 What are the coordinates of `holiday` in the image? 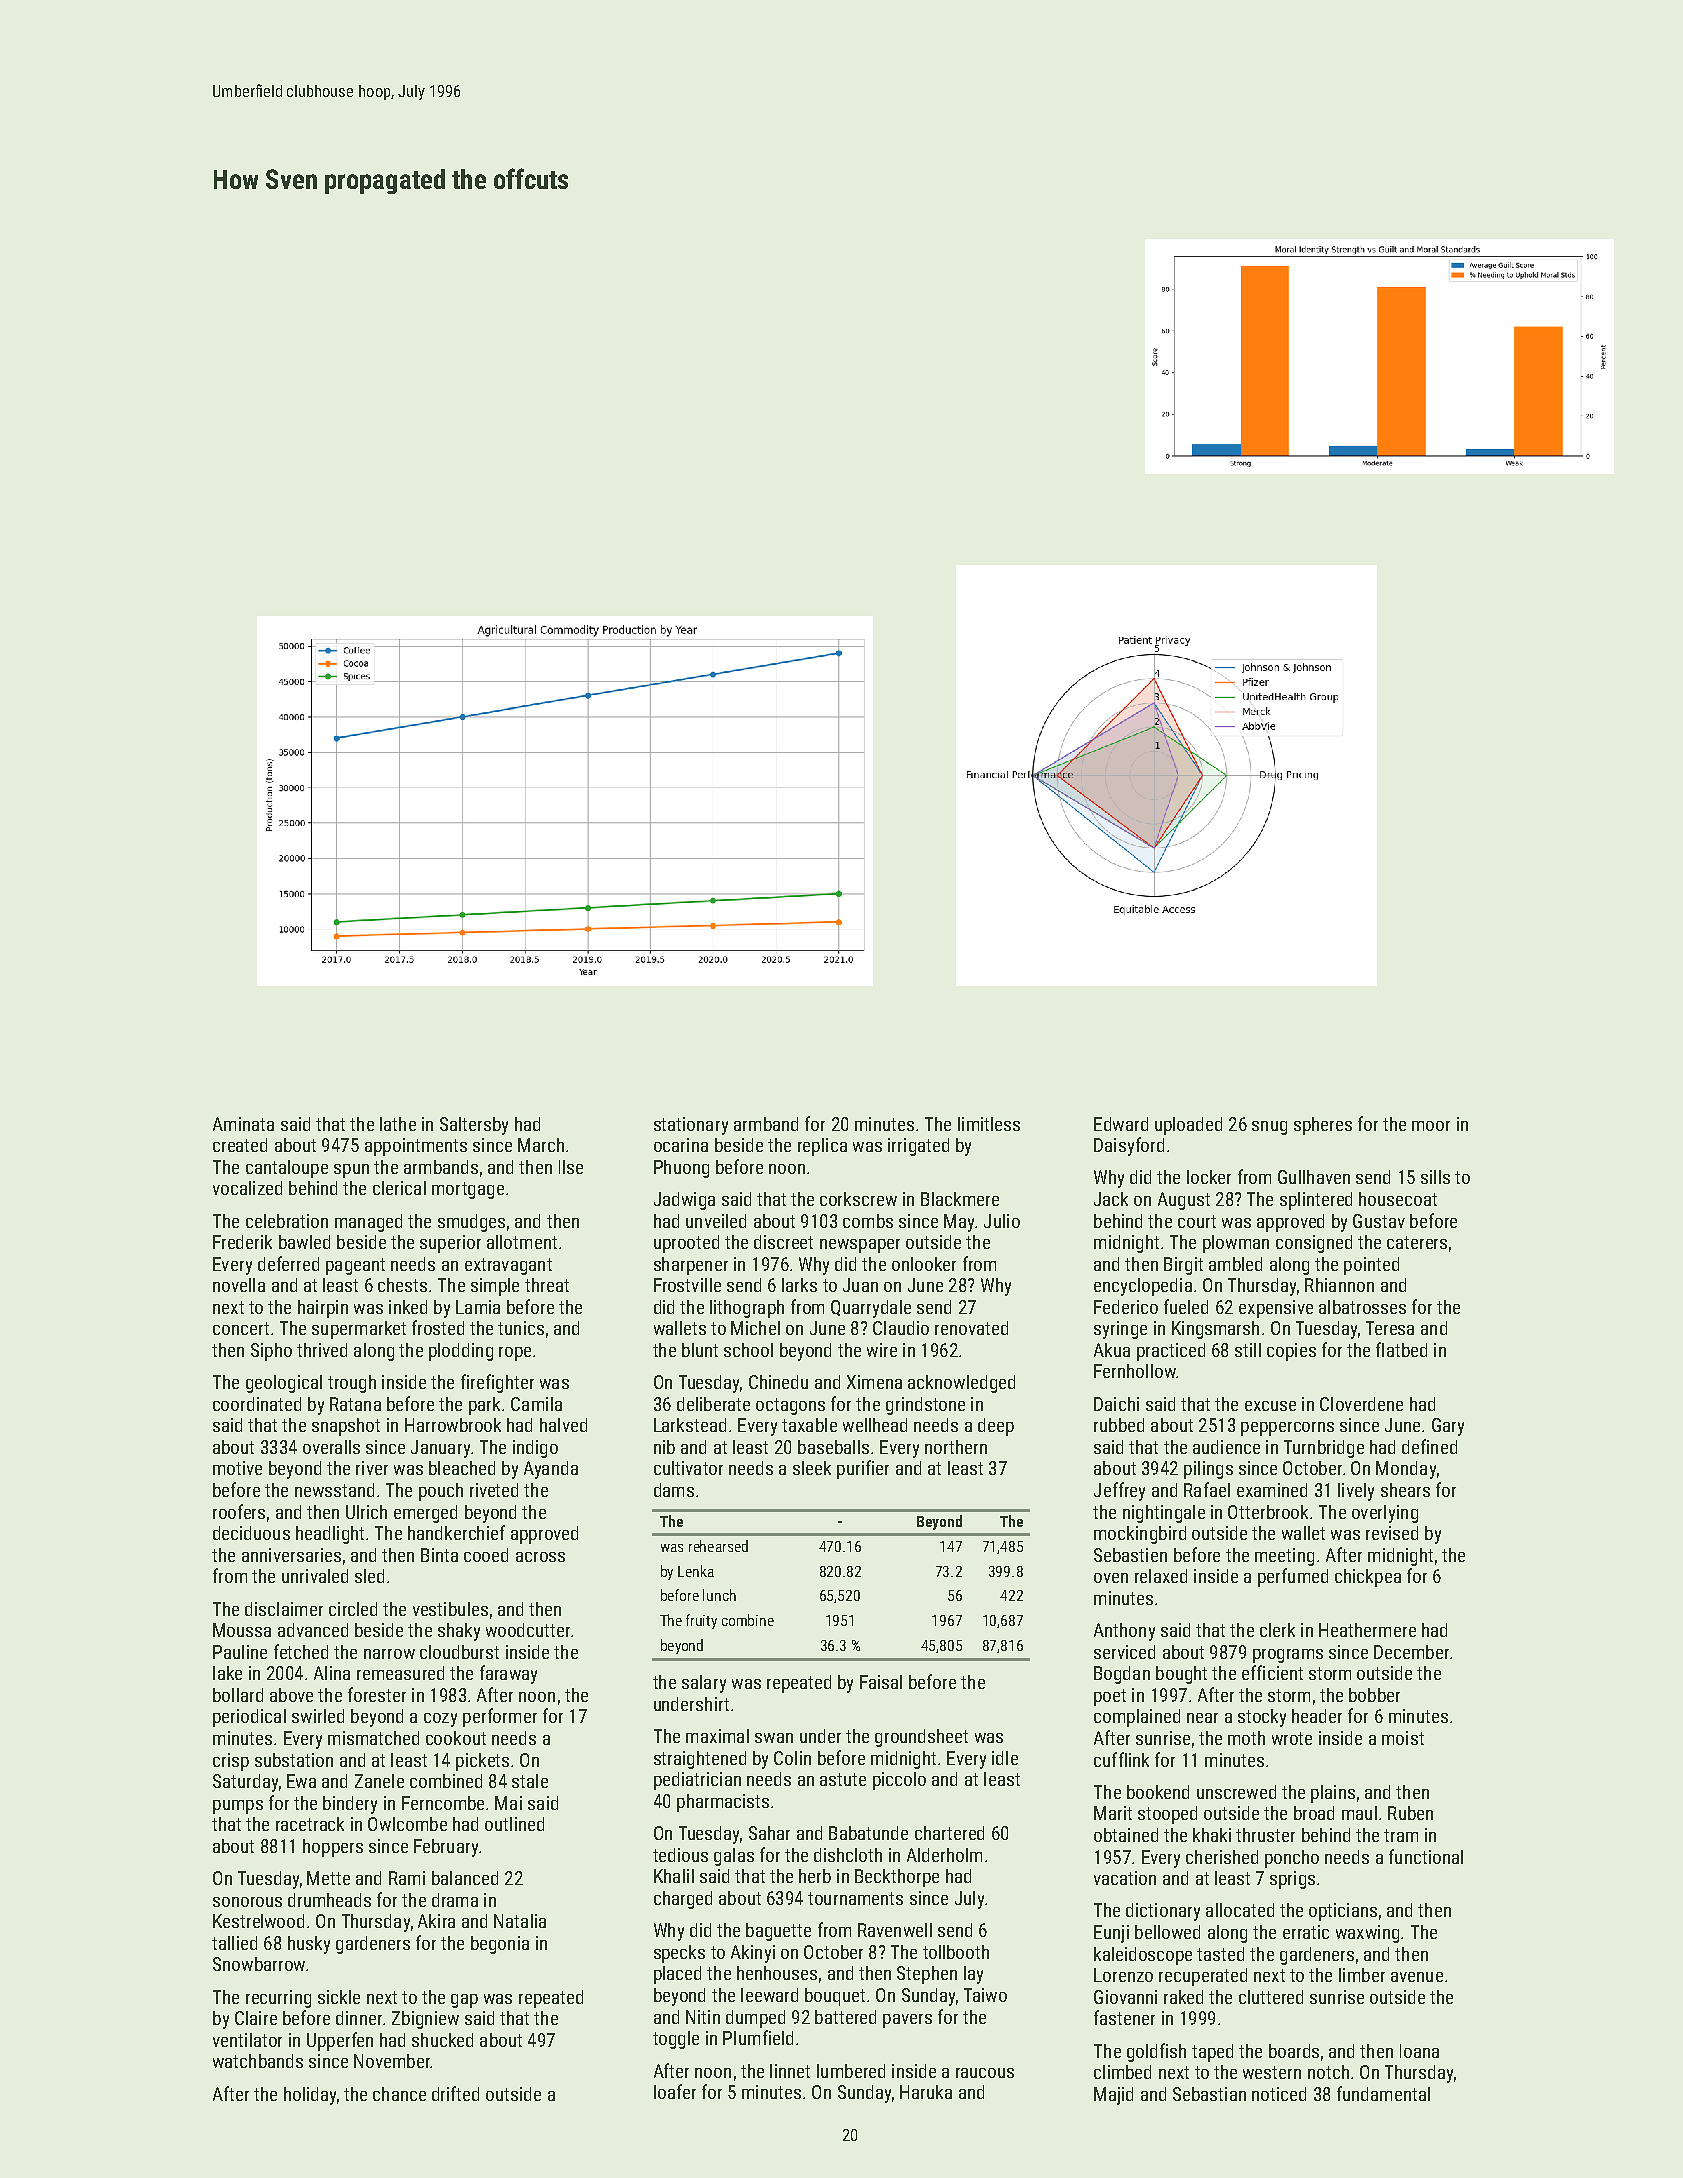 It's located at (310, 2096).
